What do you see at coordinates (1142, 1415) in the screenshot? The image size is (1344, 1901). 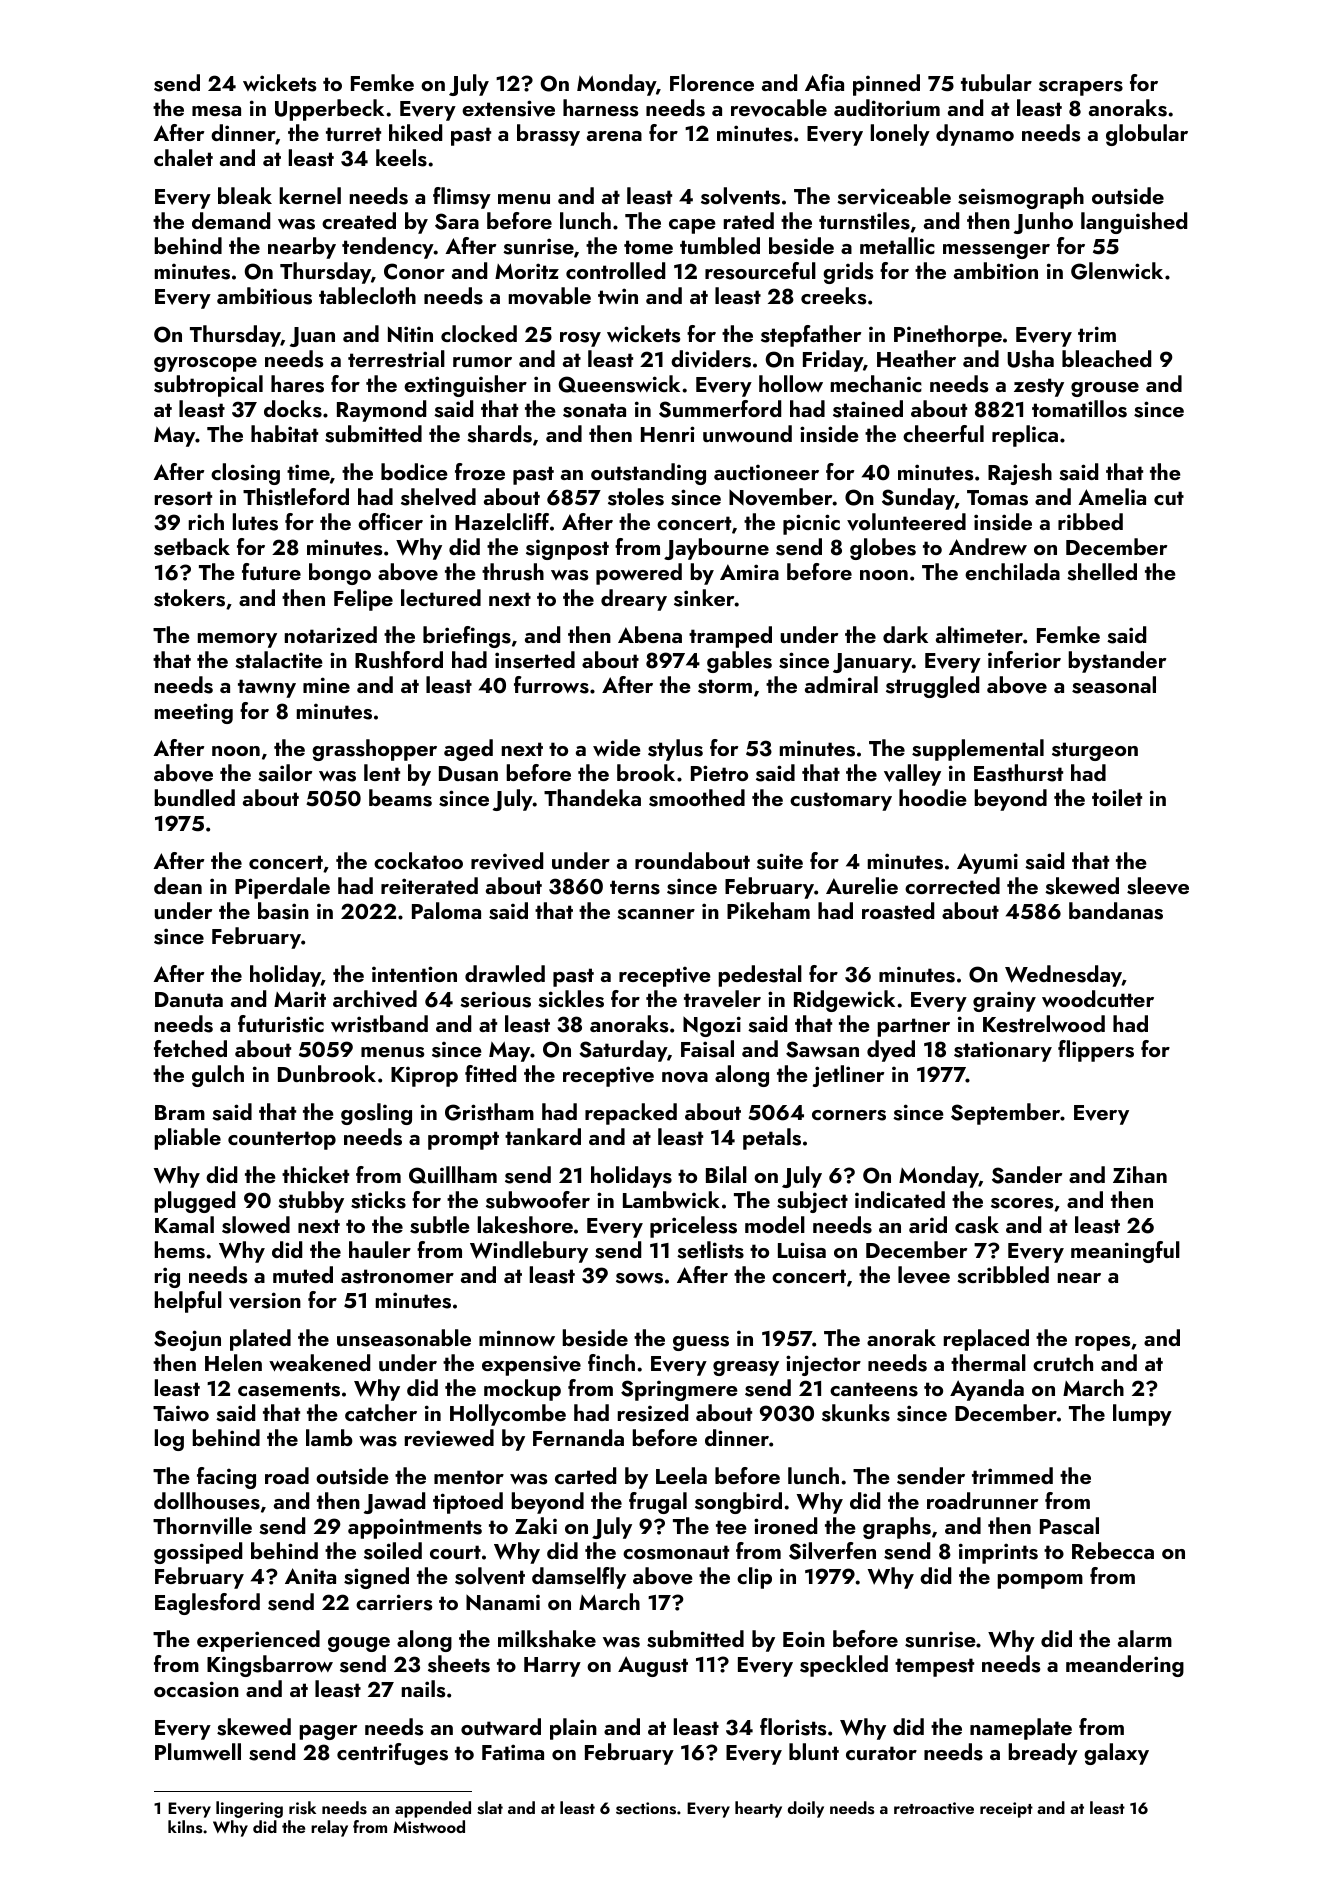 I see `lumpy` at bounding box center [1142, 1415].
